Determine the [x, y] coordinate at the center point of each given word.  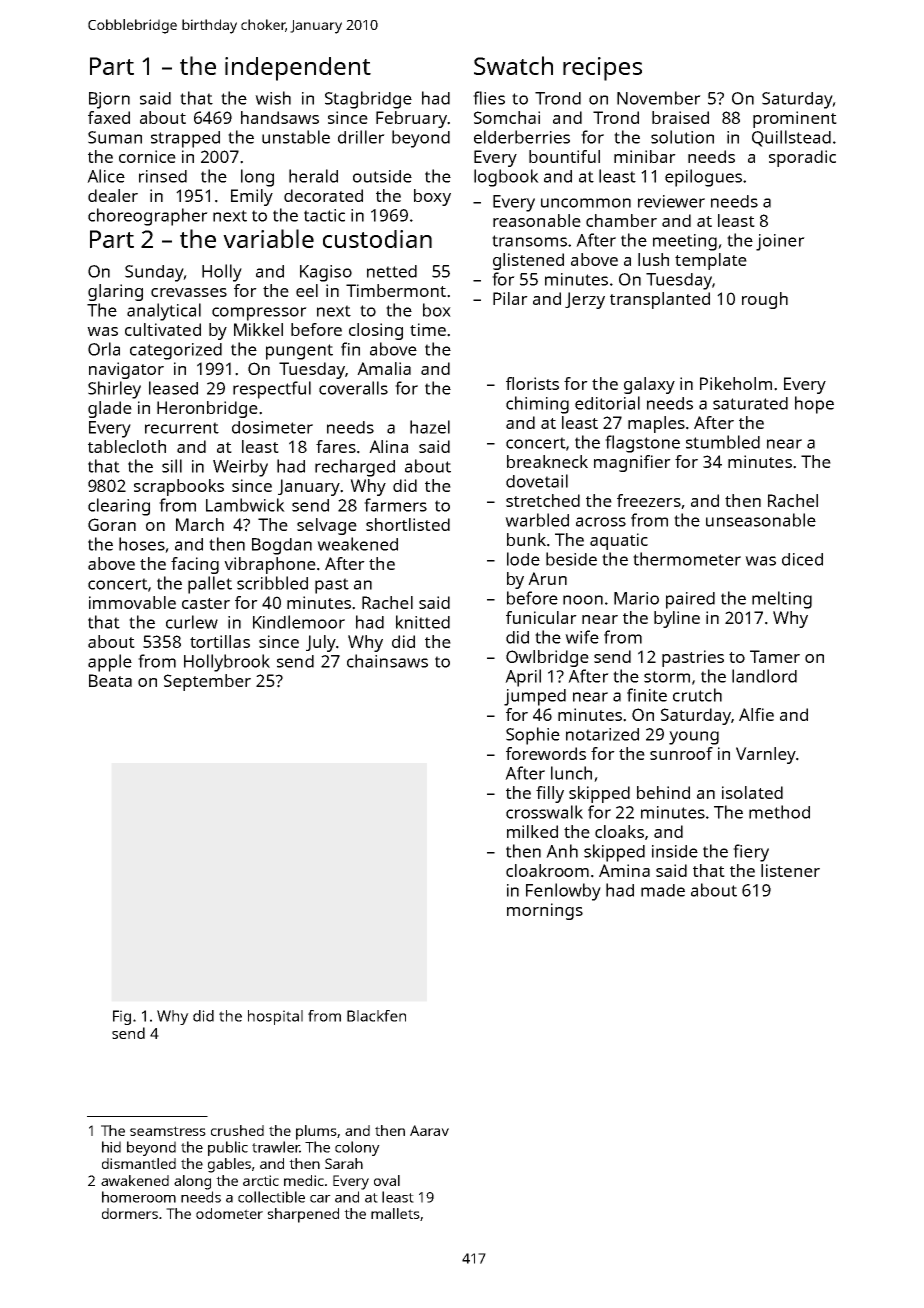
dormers [130, 1213]
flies [489, 98]
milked [532, 831]
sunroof [681, 753]
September [207, 682]
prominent [795, 119]
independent [298, 69]
